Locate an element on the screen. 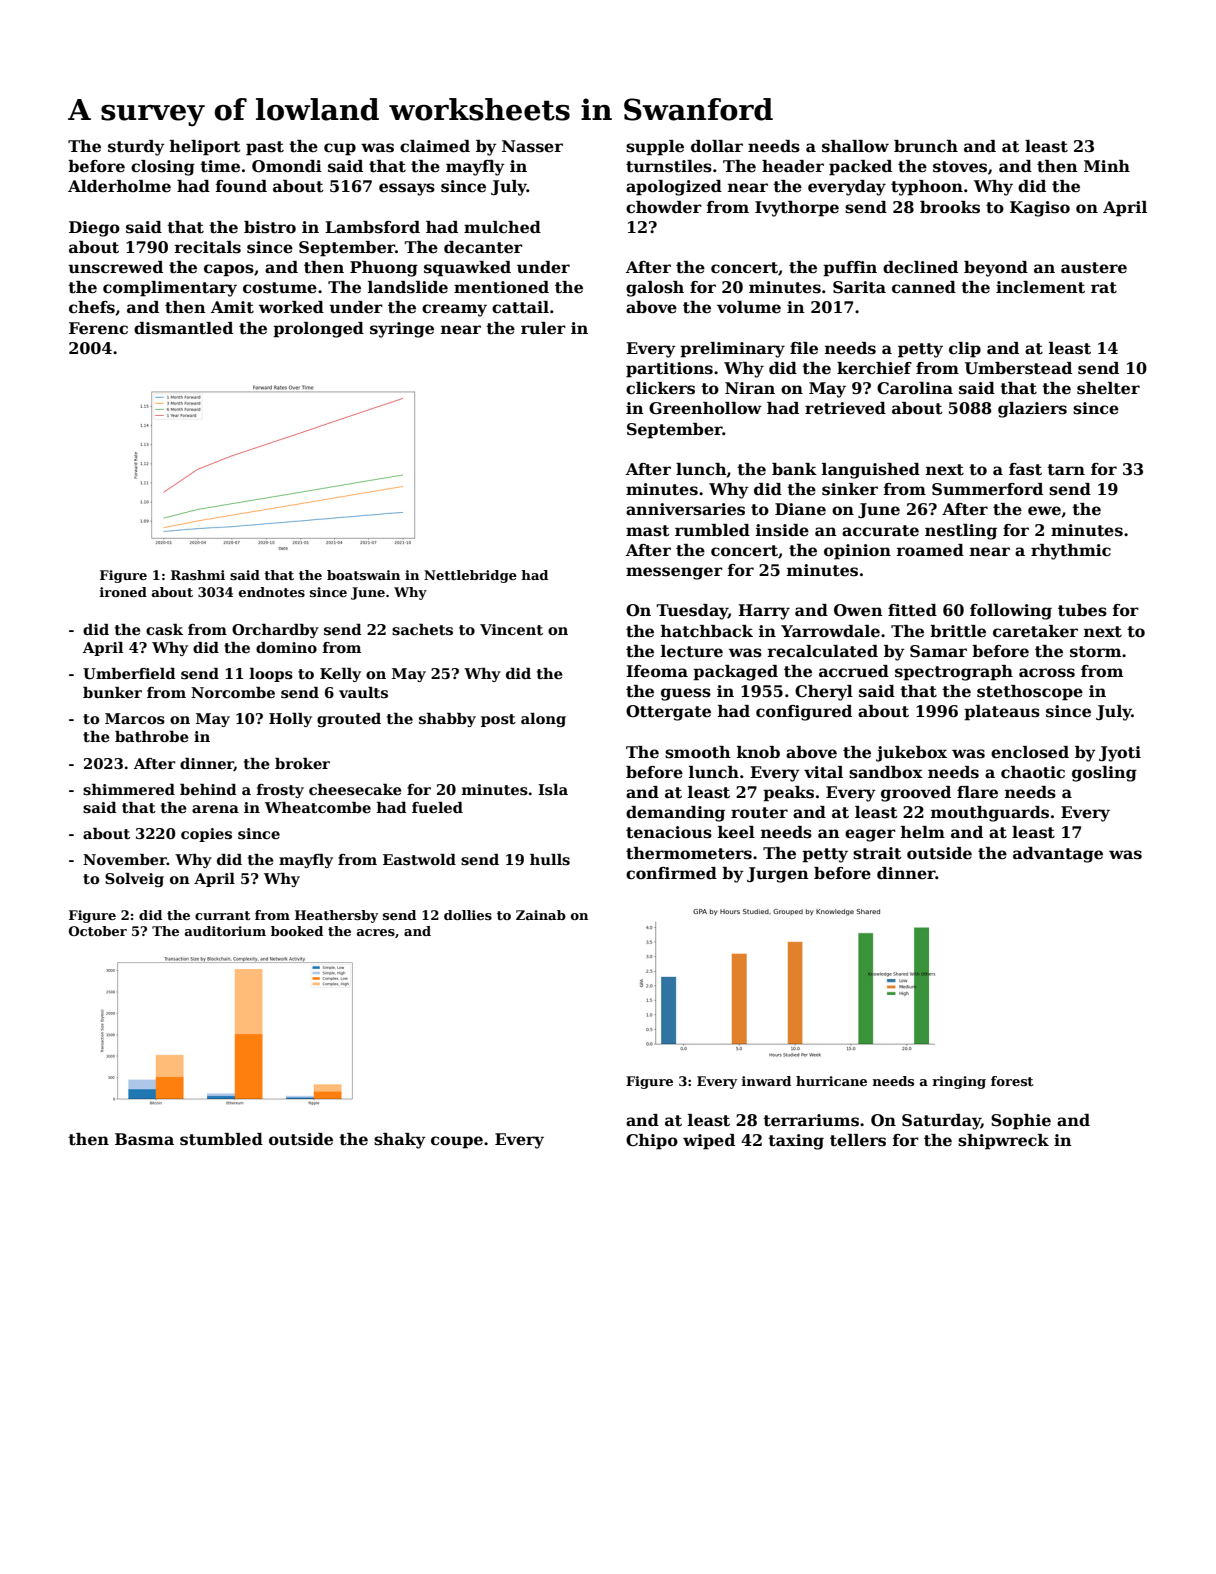 The height and width of the screenshot is (1574, 1216). Basma is located at coordinates (144, 1139).
